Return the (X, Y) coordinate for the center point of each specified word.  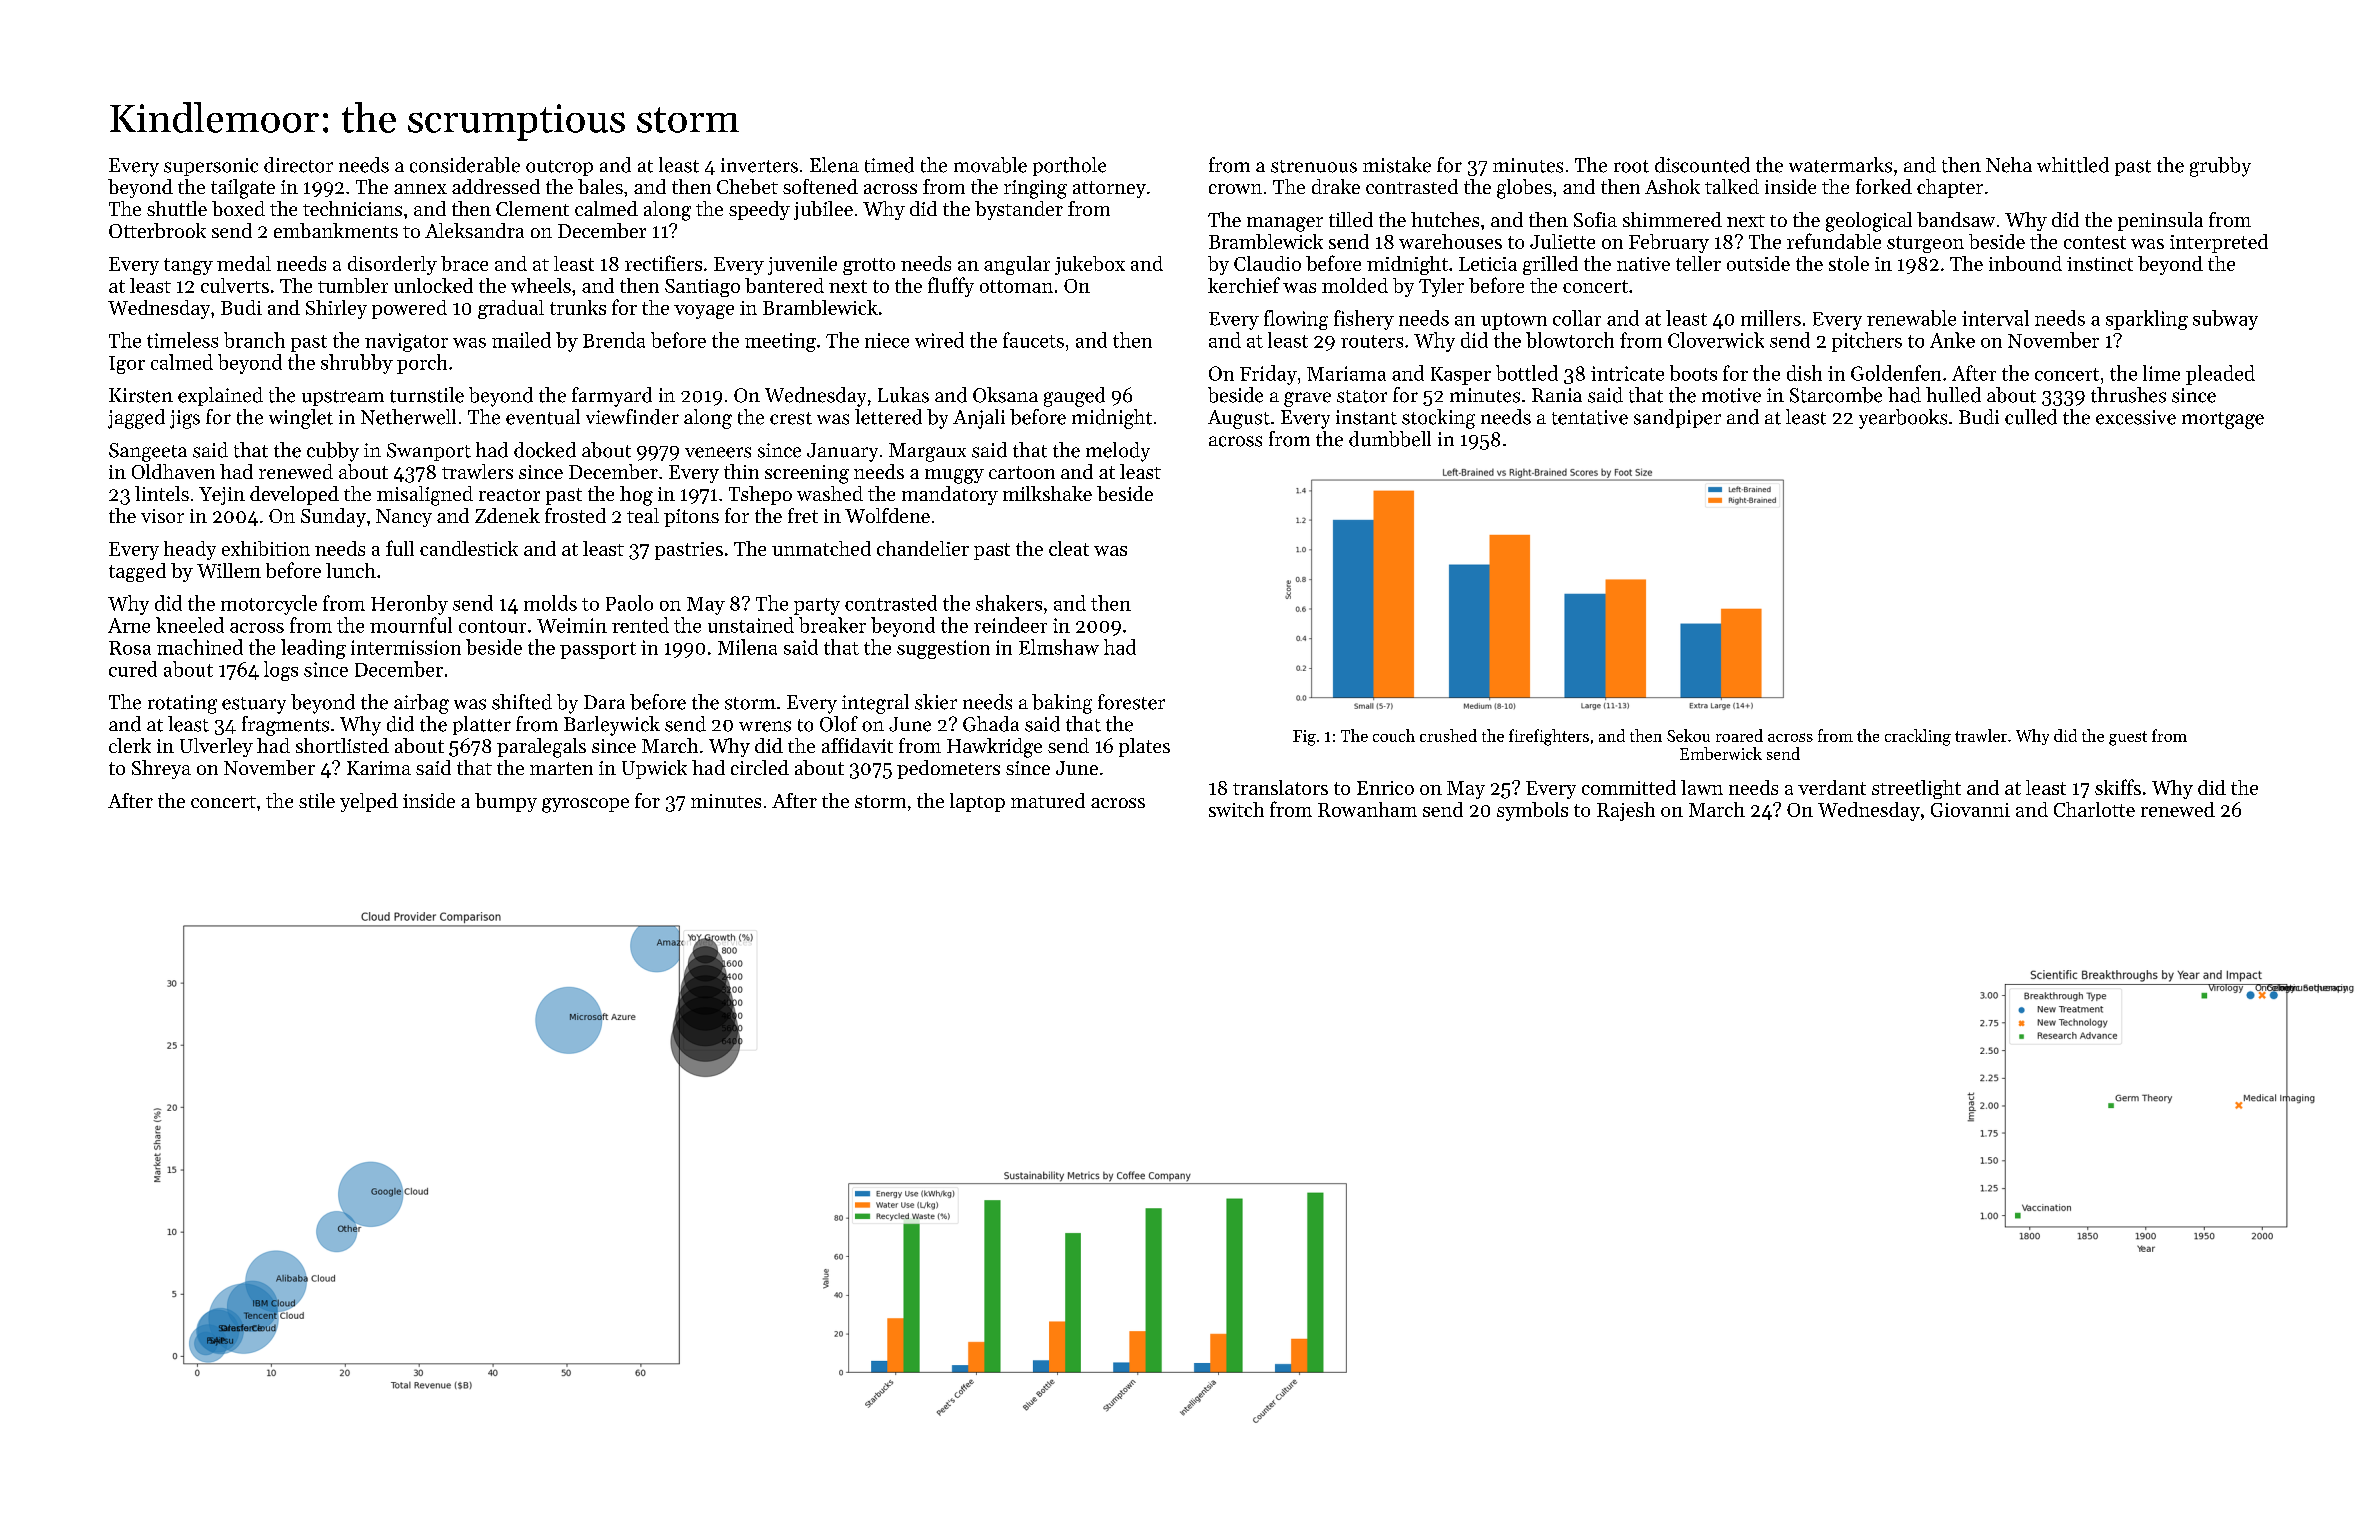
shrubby (357, 364)
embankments (336, 230)
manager (1285, 224)
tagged (137, 572)
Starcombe (1836, 395)
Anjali (979, 419)
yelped (369, 802)
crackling (1918, 737)
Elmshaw (1059, 647)
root (1631, 166)
